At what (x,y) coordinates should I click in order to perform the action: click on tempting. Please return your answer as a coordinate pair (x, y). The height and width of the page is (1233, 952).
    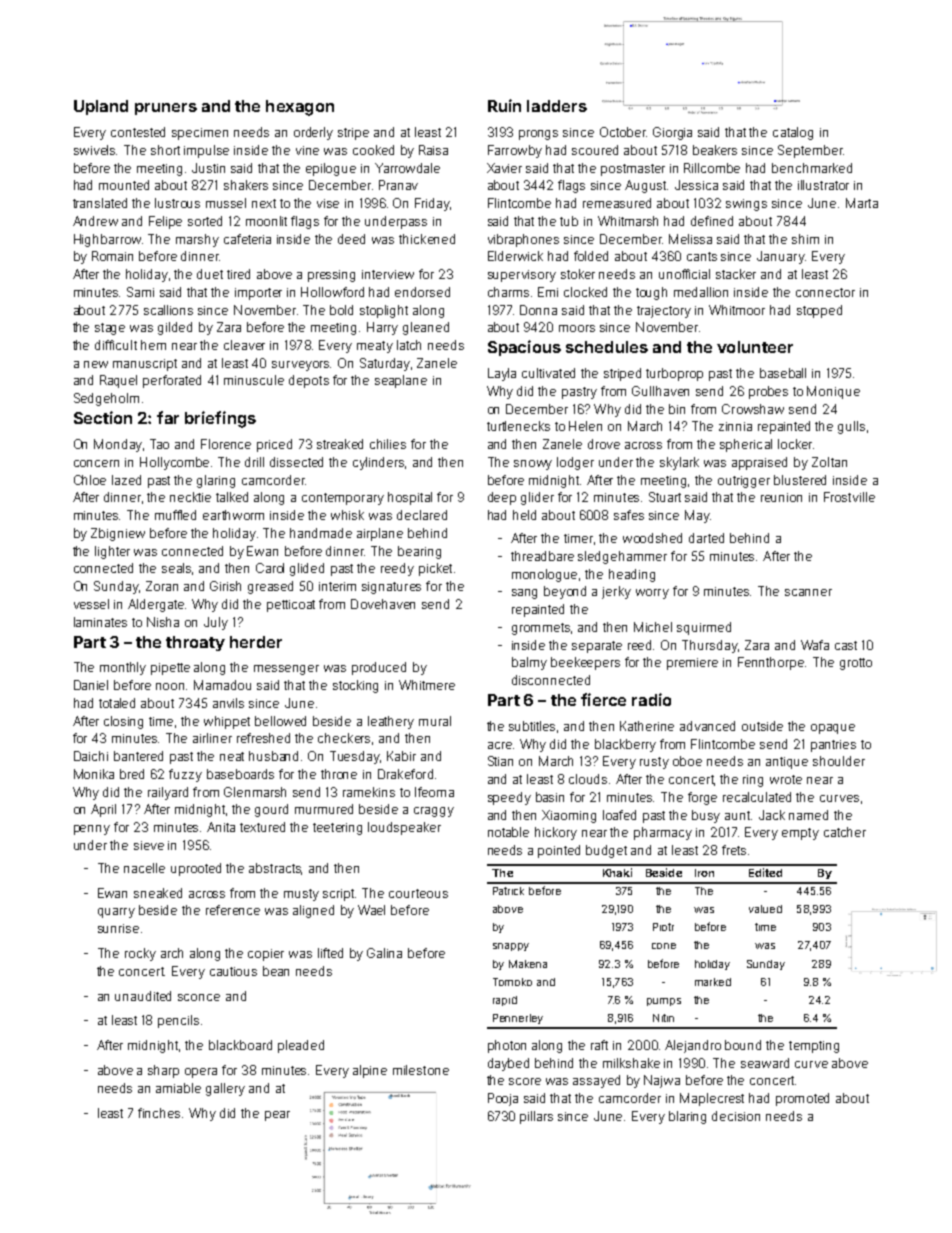
    Looking at the image, I should click on (814, 1047).
